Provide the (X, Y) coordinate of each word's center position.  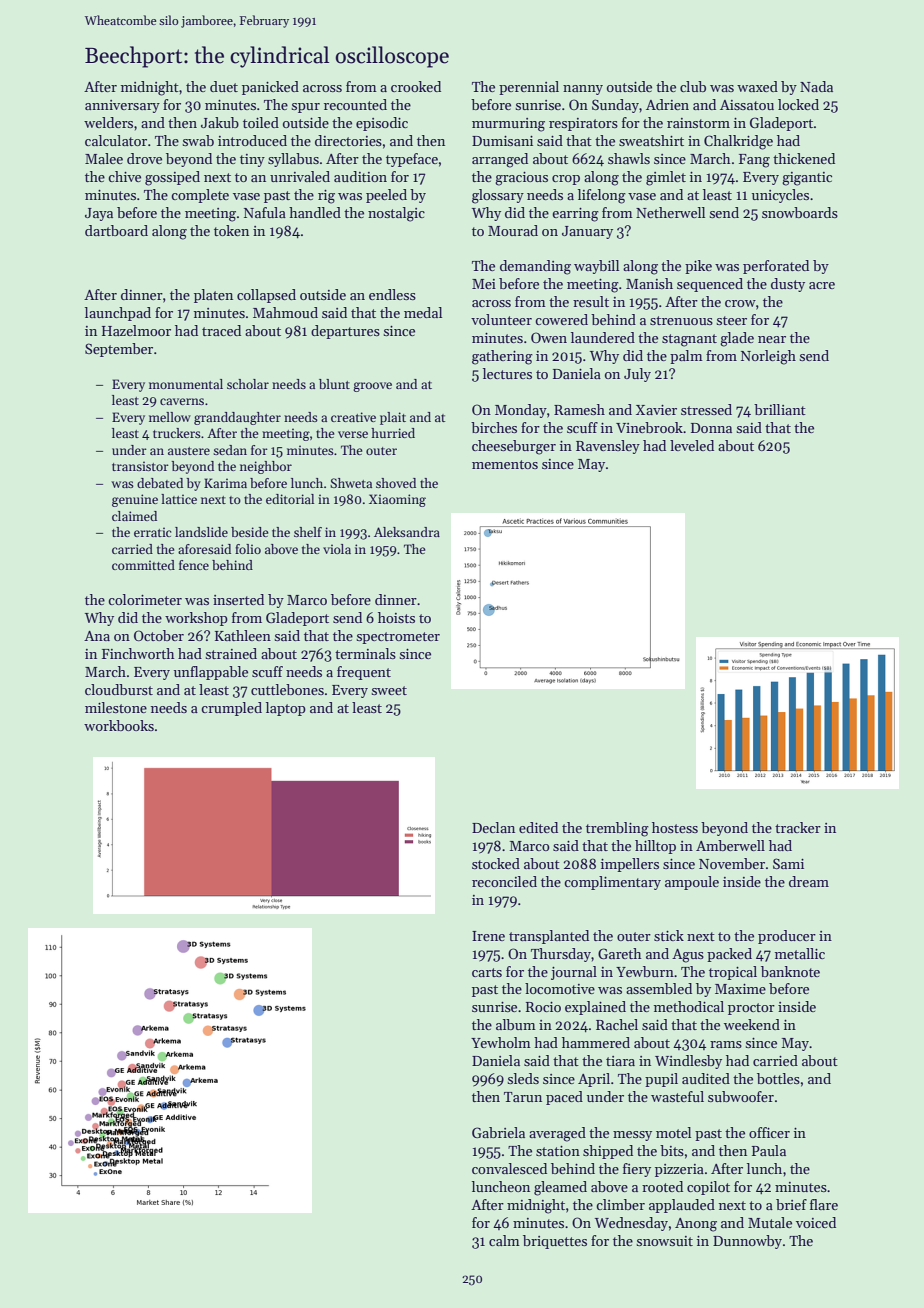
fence (194, 565)
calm (504, 1240)
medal (423, 312)
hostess (675, 827)
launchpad (118, 314)
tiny (252, 160)
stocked (496, 863)
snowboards (800, 212)
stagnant (689, 340)
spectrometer (398, 638)
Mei (484, 284)
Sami (788, 863)
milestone (116, 707)
